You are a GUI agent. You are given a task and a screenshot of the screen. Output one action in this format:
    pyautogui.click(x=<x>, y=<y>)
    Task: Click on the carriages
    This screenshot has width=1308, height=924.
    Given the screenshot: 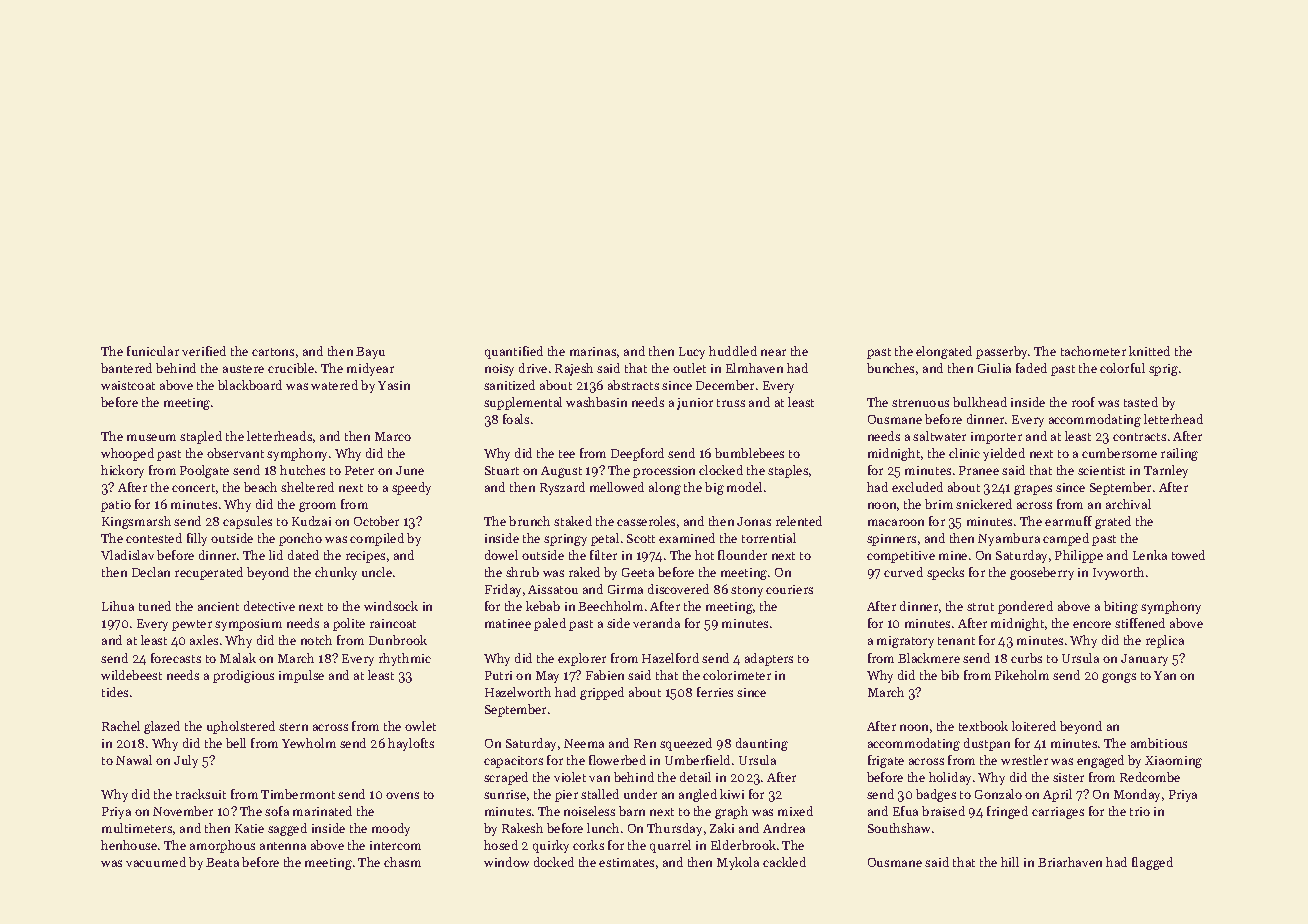 What is the action you would take?
    pyautogui.click(x=1058, y=813)
